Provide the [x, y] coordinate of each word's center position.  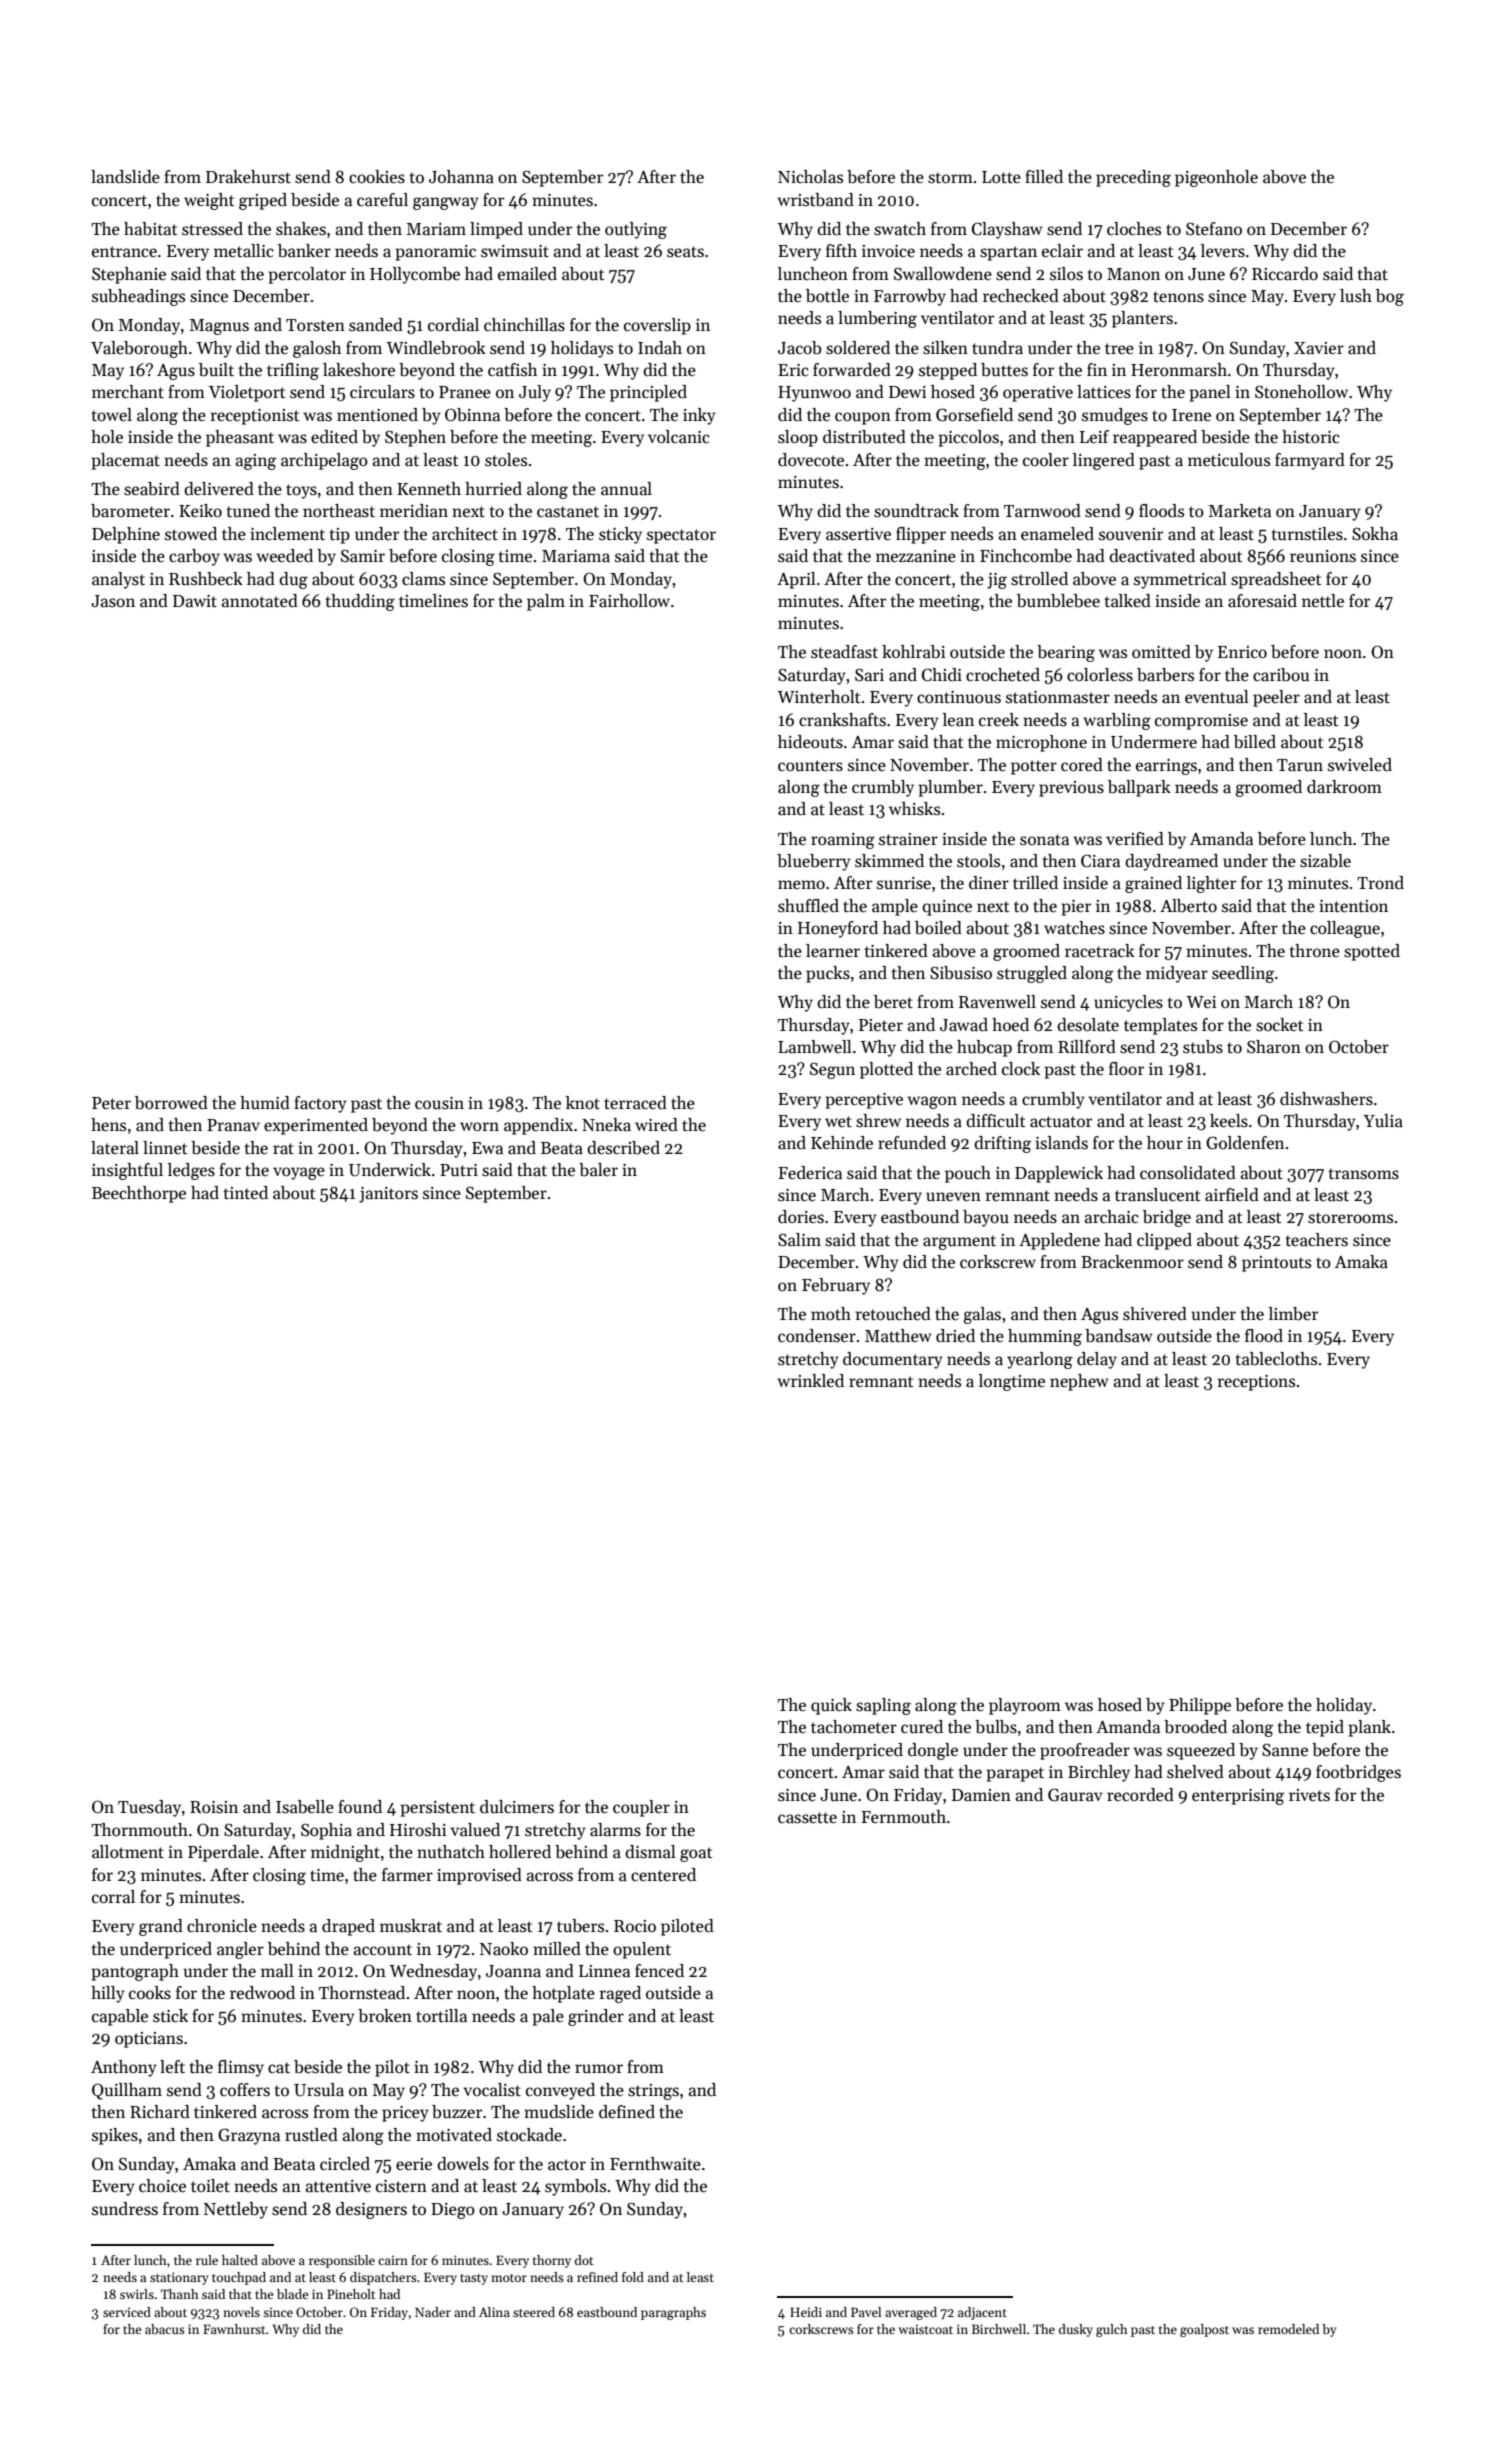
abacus [165, 2329]
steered [534, 2312]
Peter [111, 1103]
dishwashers [1326, 1099]
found [360, 1806]
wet [838, 1122]
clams [423, 579]
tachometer [854, 1727]
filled [1044, 177]
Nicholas [810, 177]
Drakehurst [248, 177]
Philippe [1200, 1706]
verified [1135, 839]
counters [810, 766]
